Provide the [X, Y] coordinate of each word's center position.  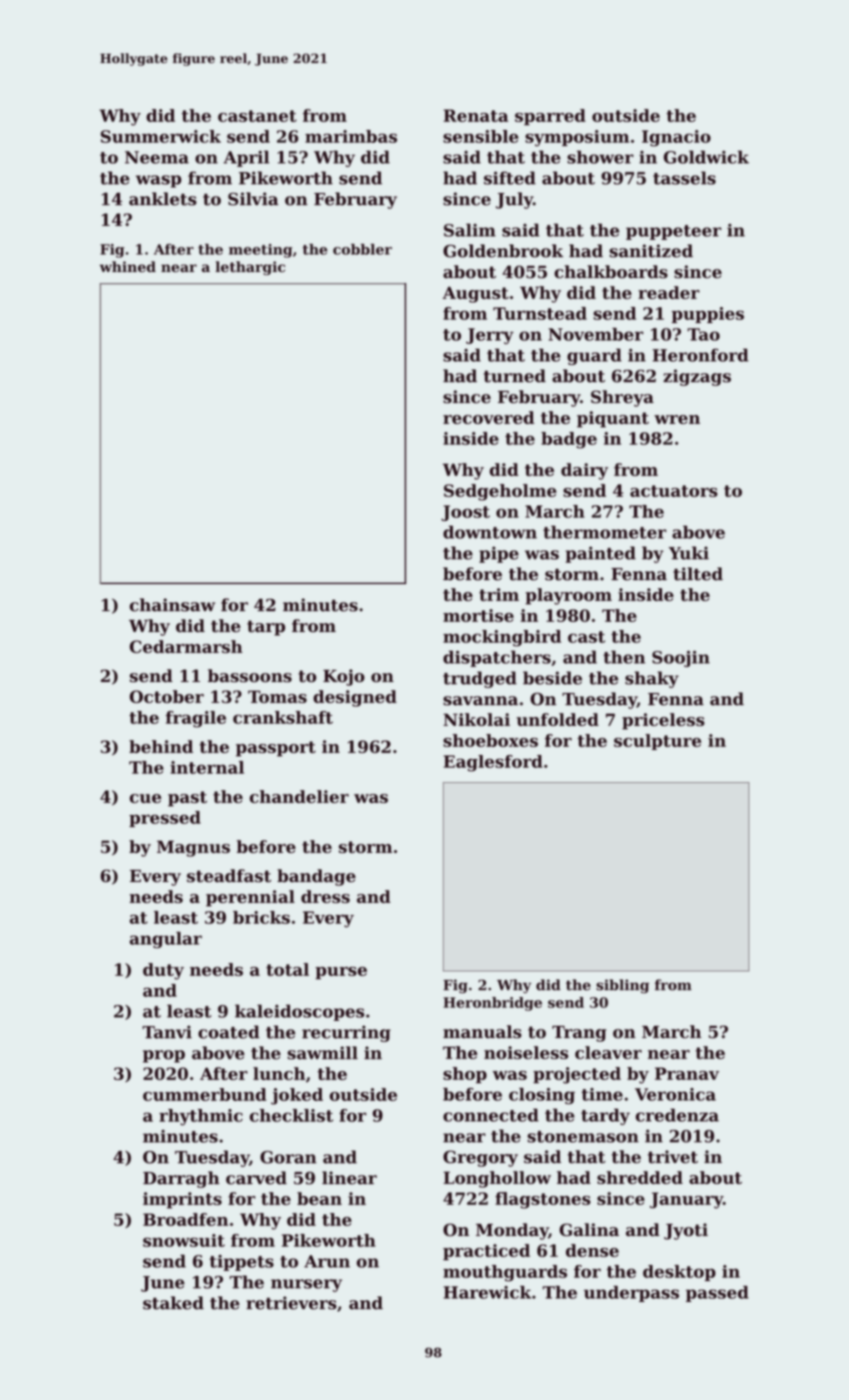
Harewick [487, 1292]
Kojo [344, 677]
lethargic [250, 268]
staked [173, 1303]
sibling [622, 986]
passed [717, 1294]
